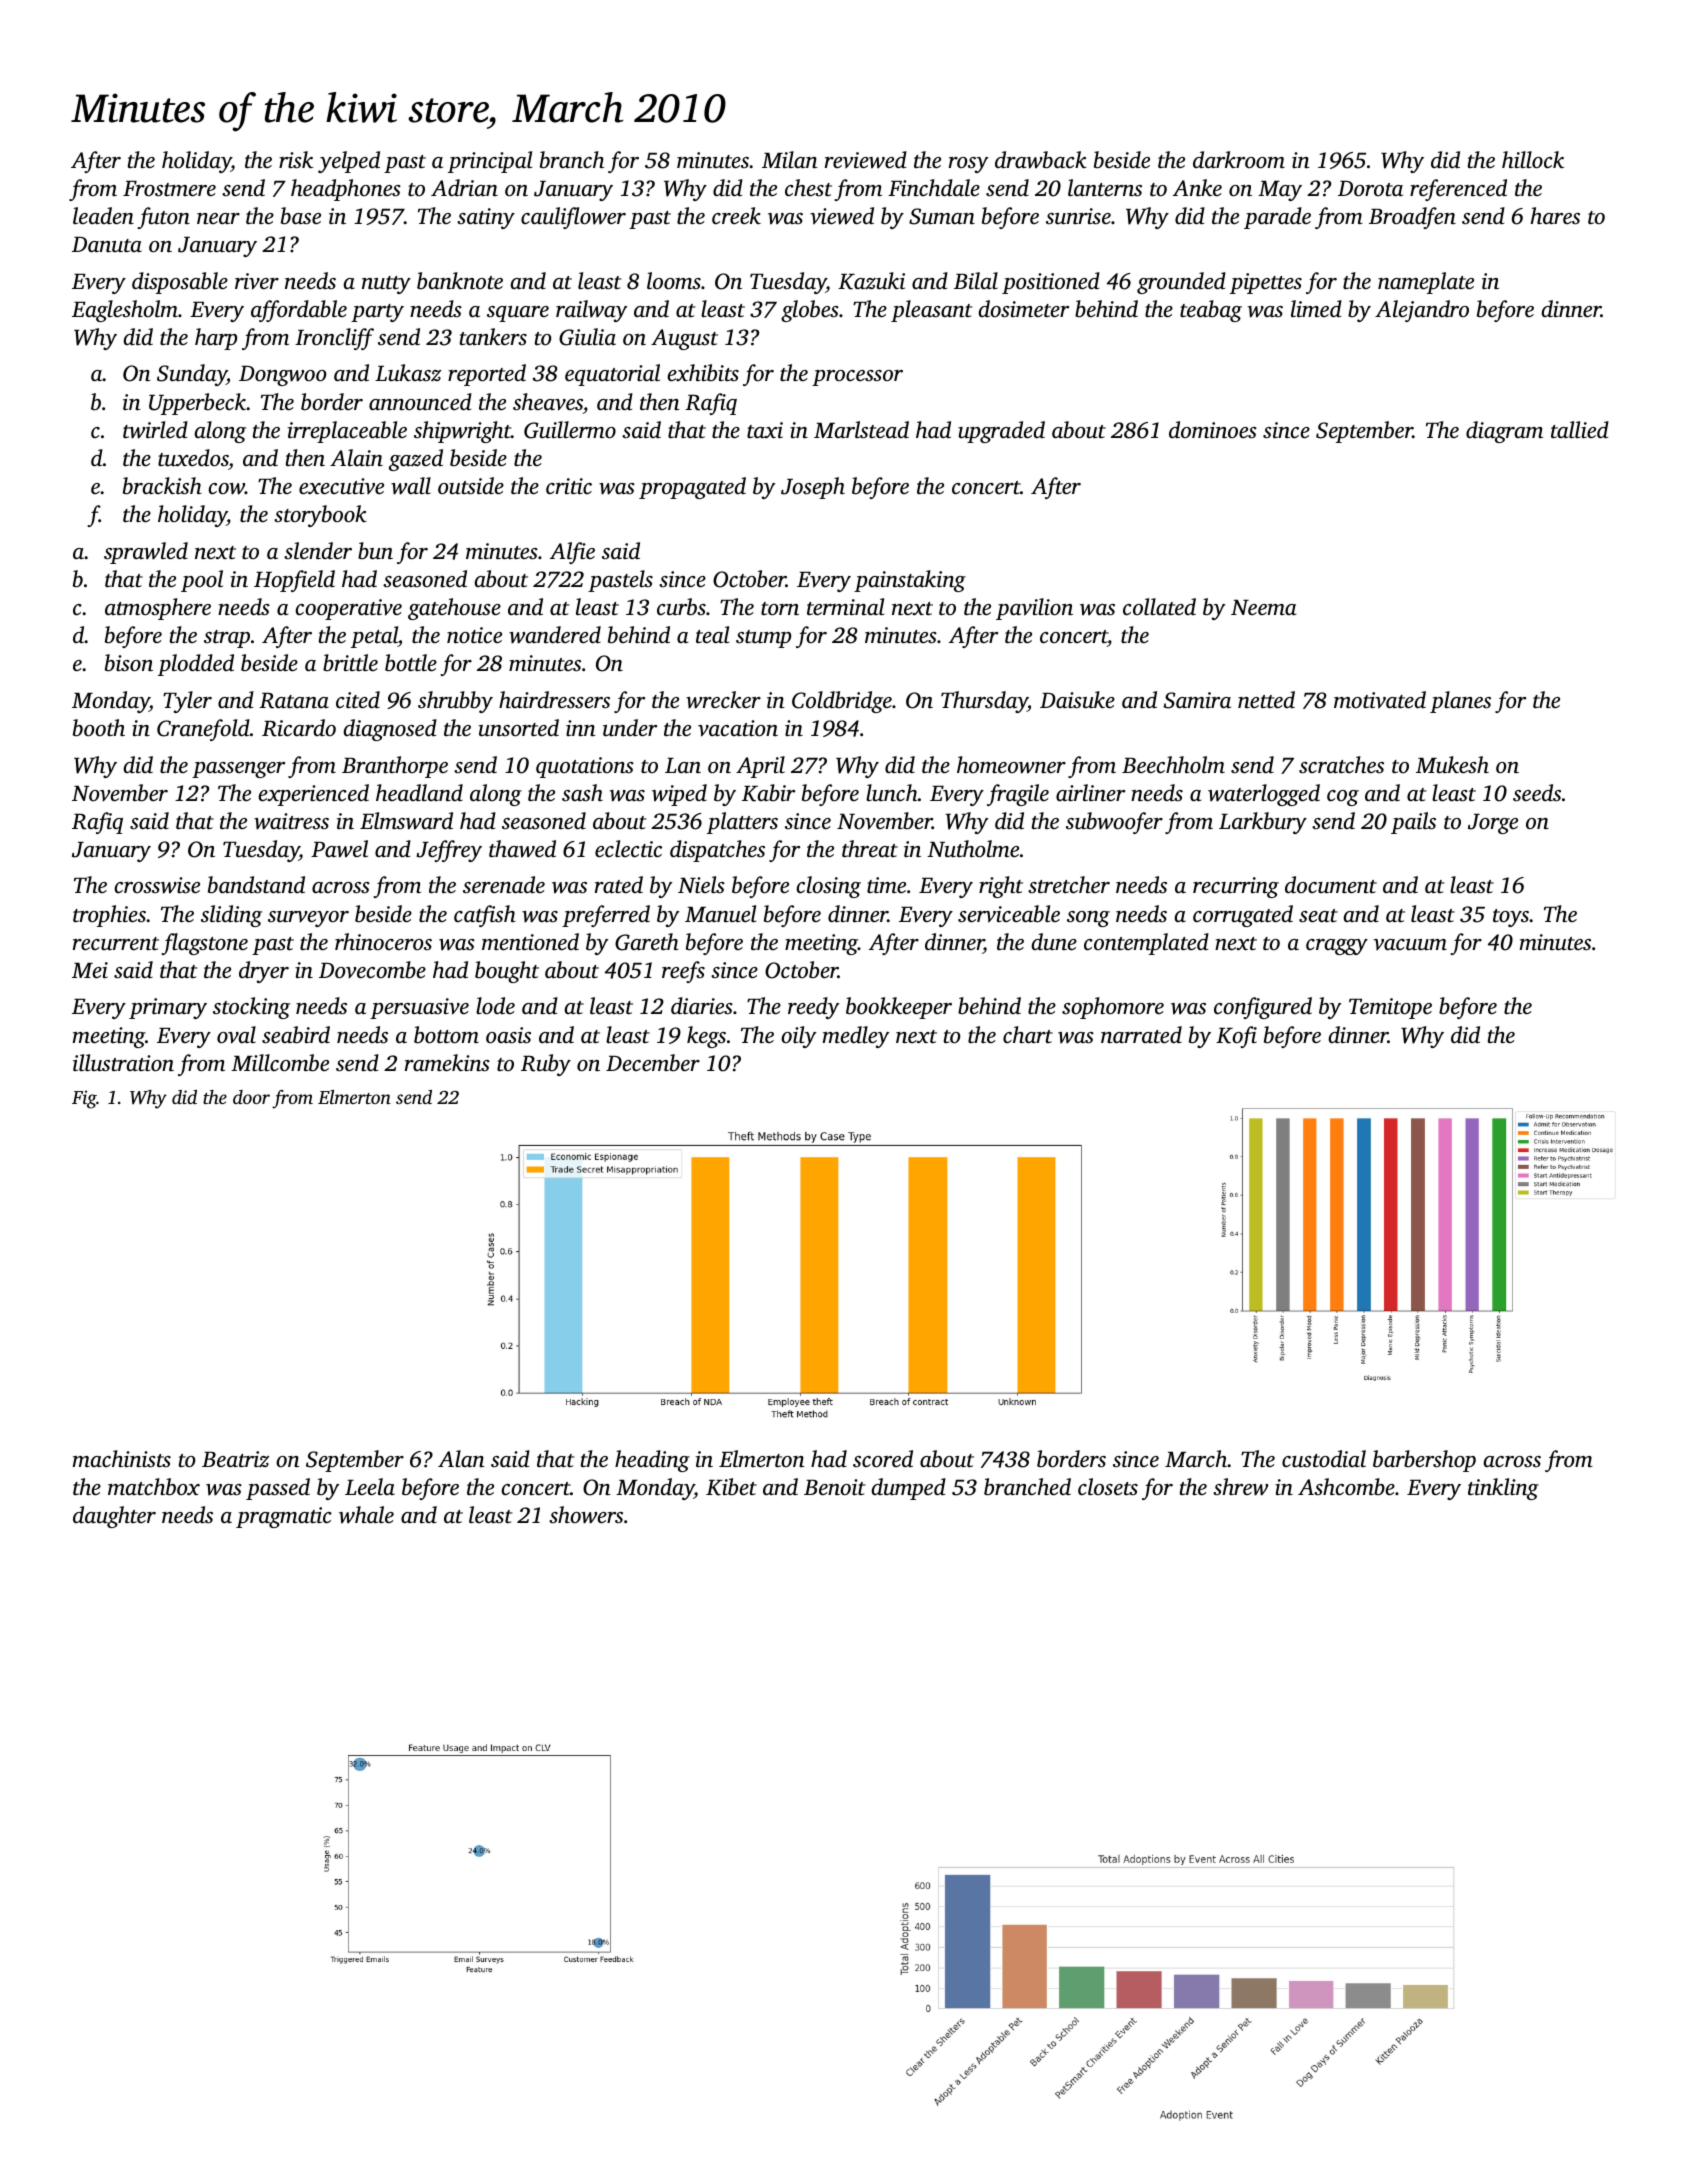 This screenshot has width=1683, height=2178. What do you see at coordinates (1113, 1008) in the screenshot?
I see `sophomore` at bounding box center [1113, 1008].
